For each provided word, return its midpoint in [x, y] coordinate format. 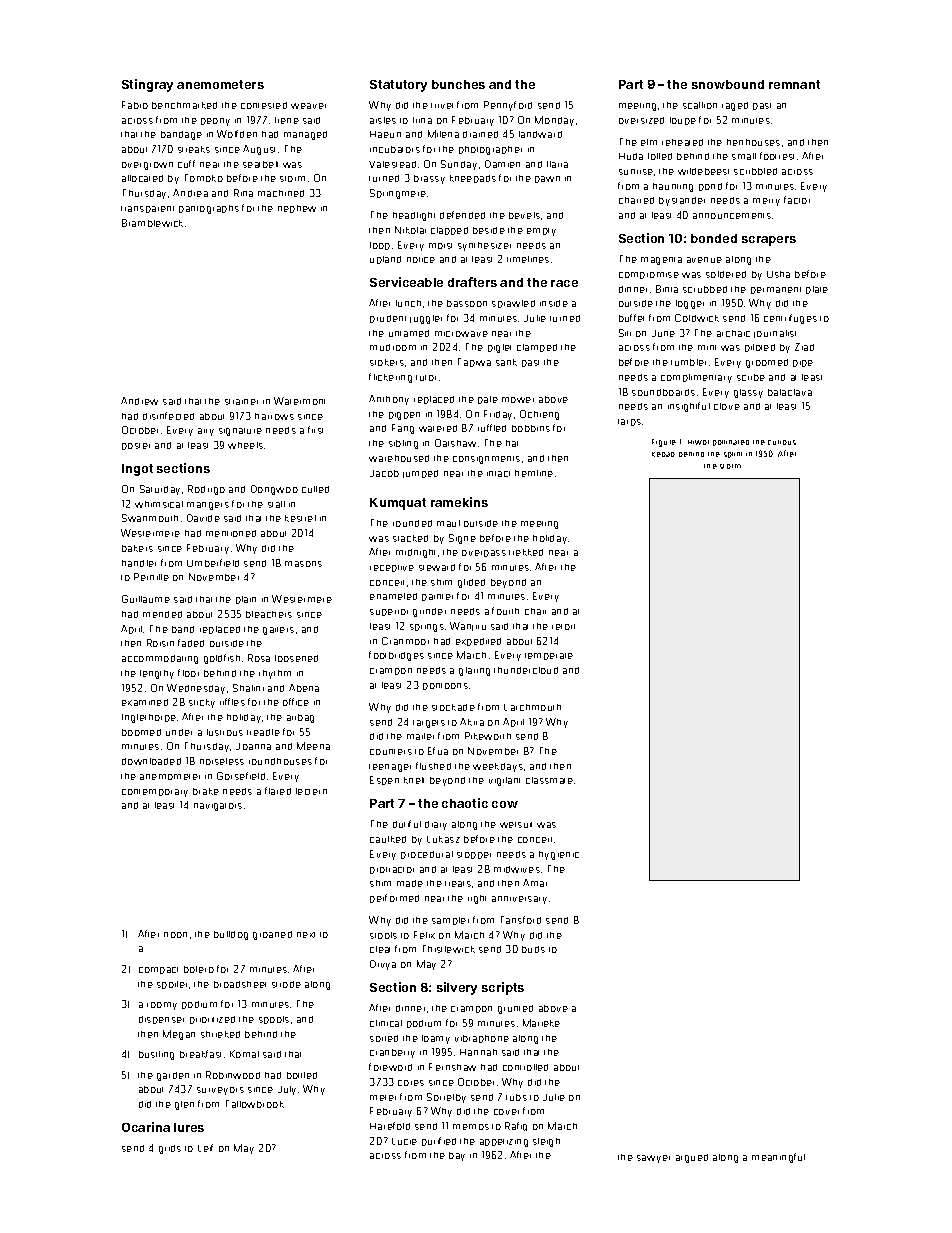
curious [782, 442]
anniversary [519, 900]
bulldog [231, 935]
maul [448, 523]
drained [480, 134]
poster [136, 446]
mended [162, 614]
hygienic [559, 855]
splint [733, 455]
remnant [794, 84]
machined [281, 193]
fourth [505, 611]
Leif [205, 1148]
